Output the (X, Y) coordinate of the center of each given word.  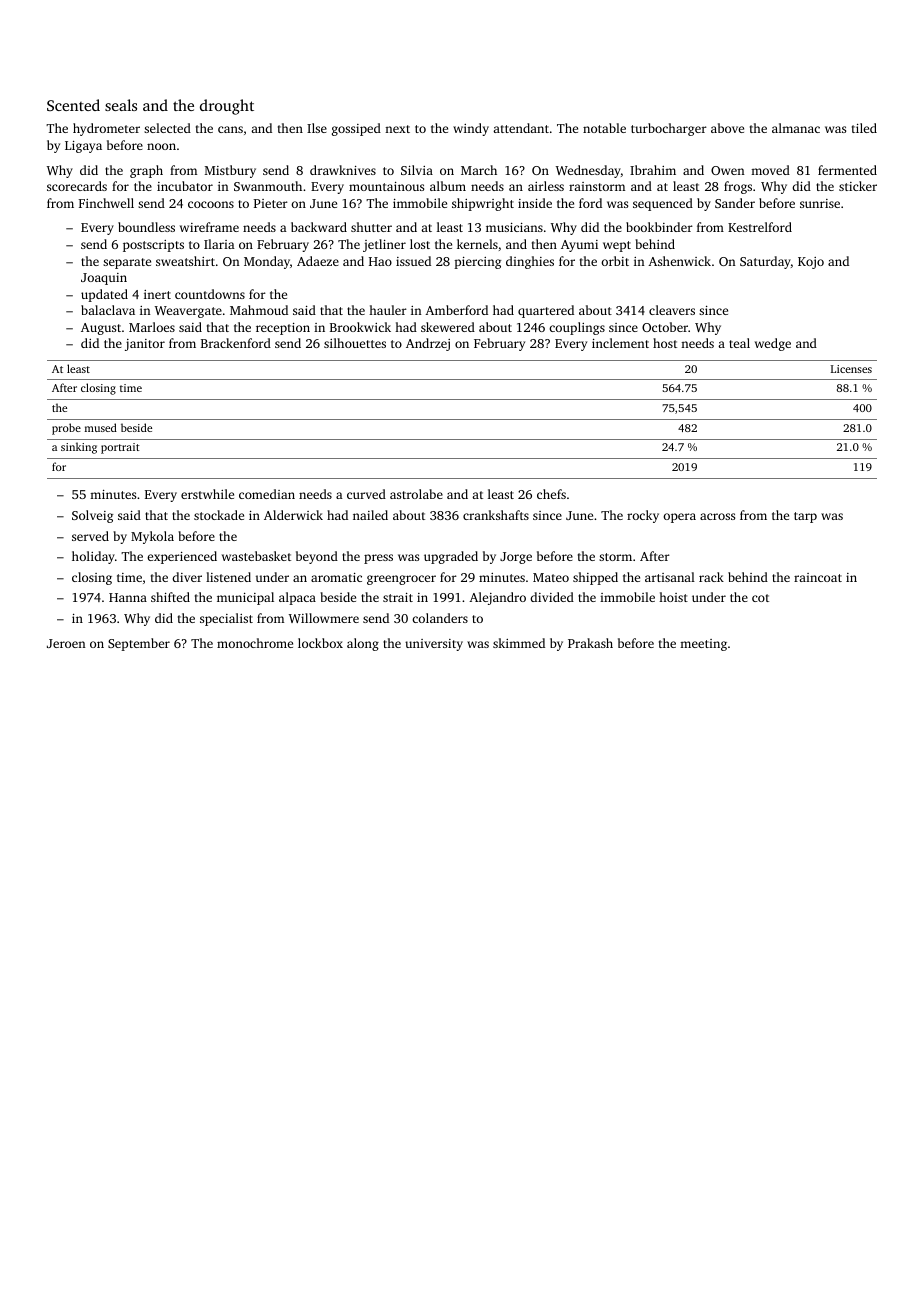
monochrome (255, 643)
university (434, 645)
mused (101, 427)
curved (366, 494)
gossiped (356, 129)
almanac (796, 128)
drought (227, 107)
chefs (551, 494)
